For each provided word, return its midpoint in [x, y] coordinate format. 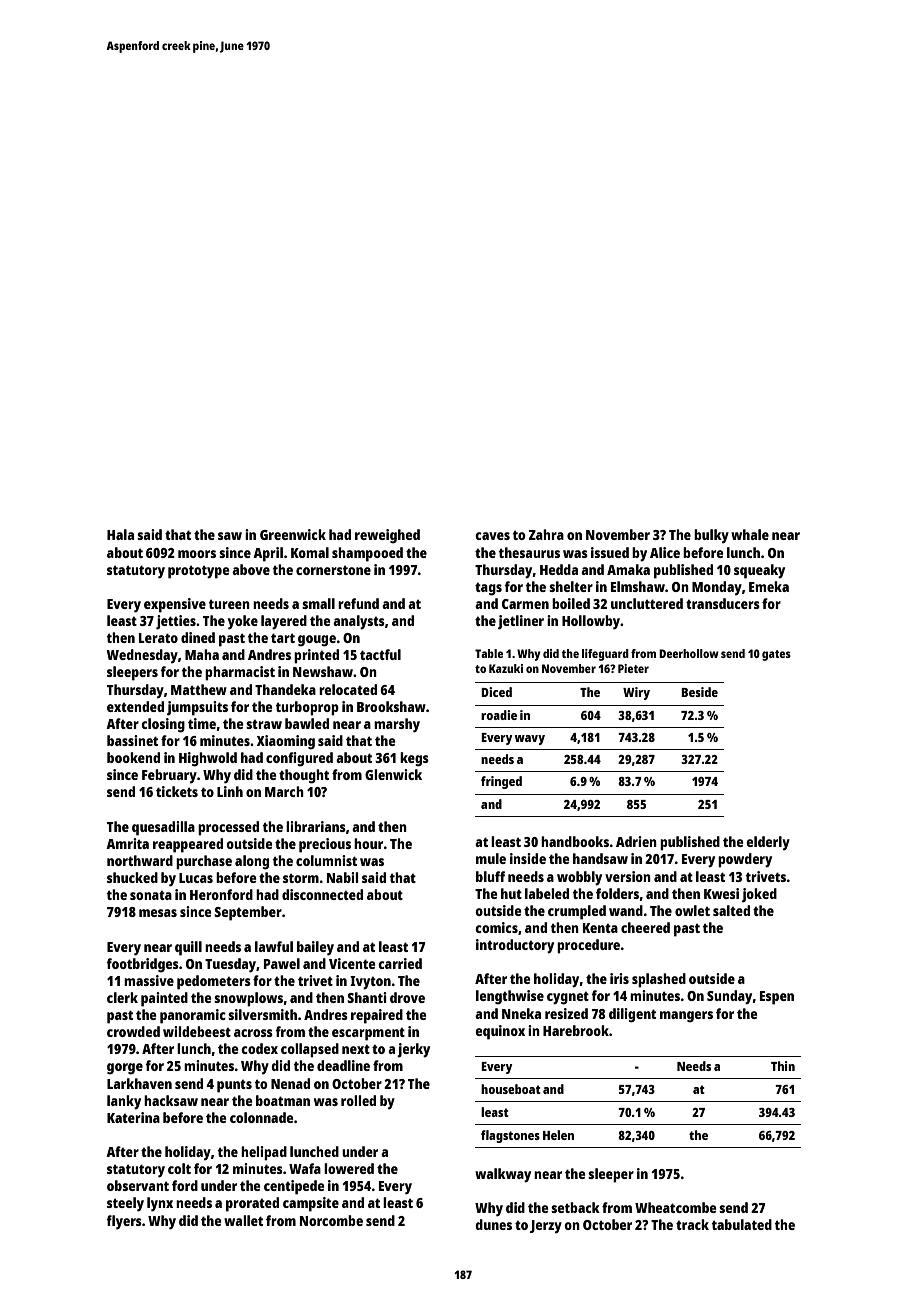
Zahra [546, 534]
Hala [120, 534]
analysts [359, 622]
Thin [783, 1066]
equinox [500, 1032]
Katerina [133, 1117]
